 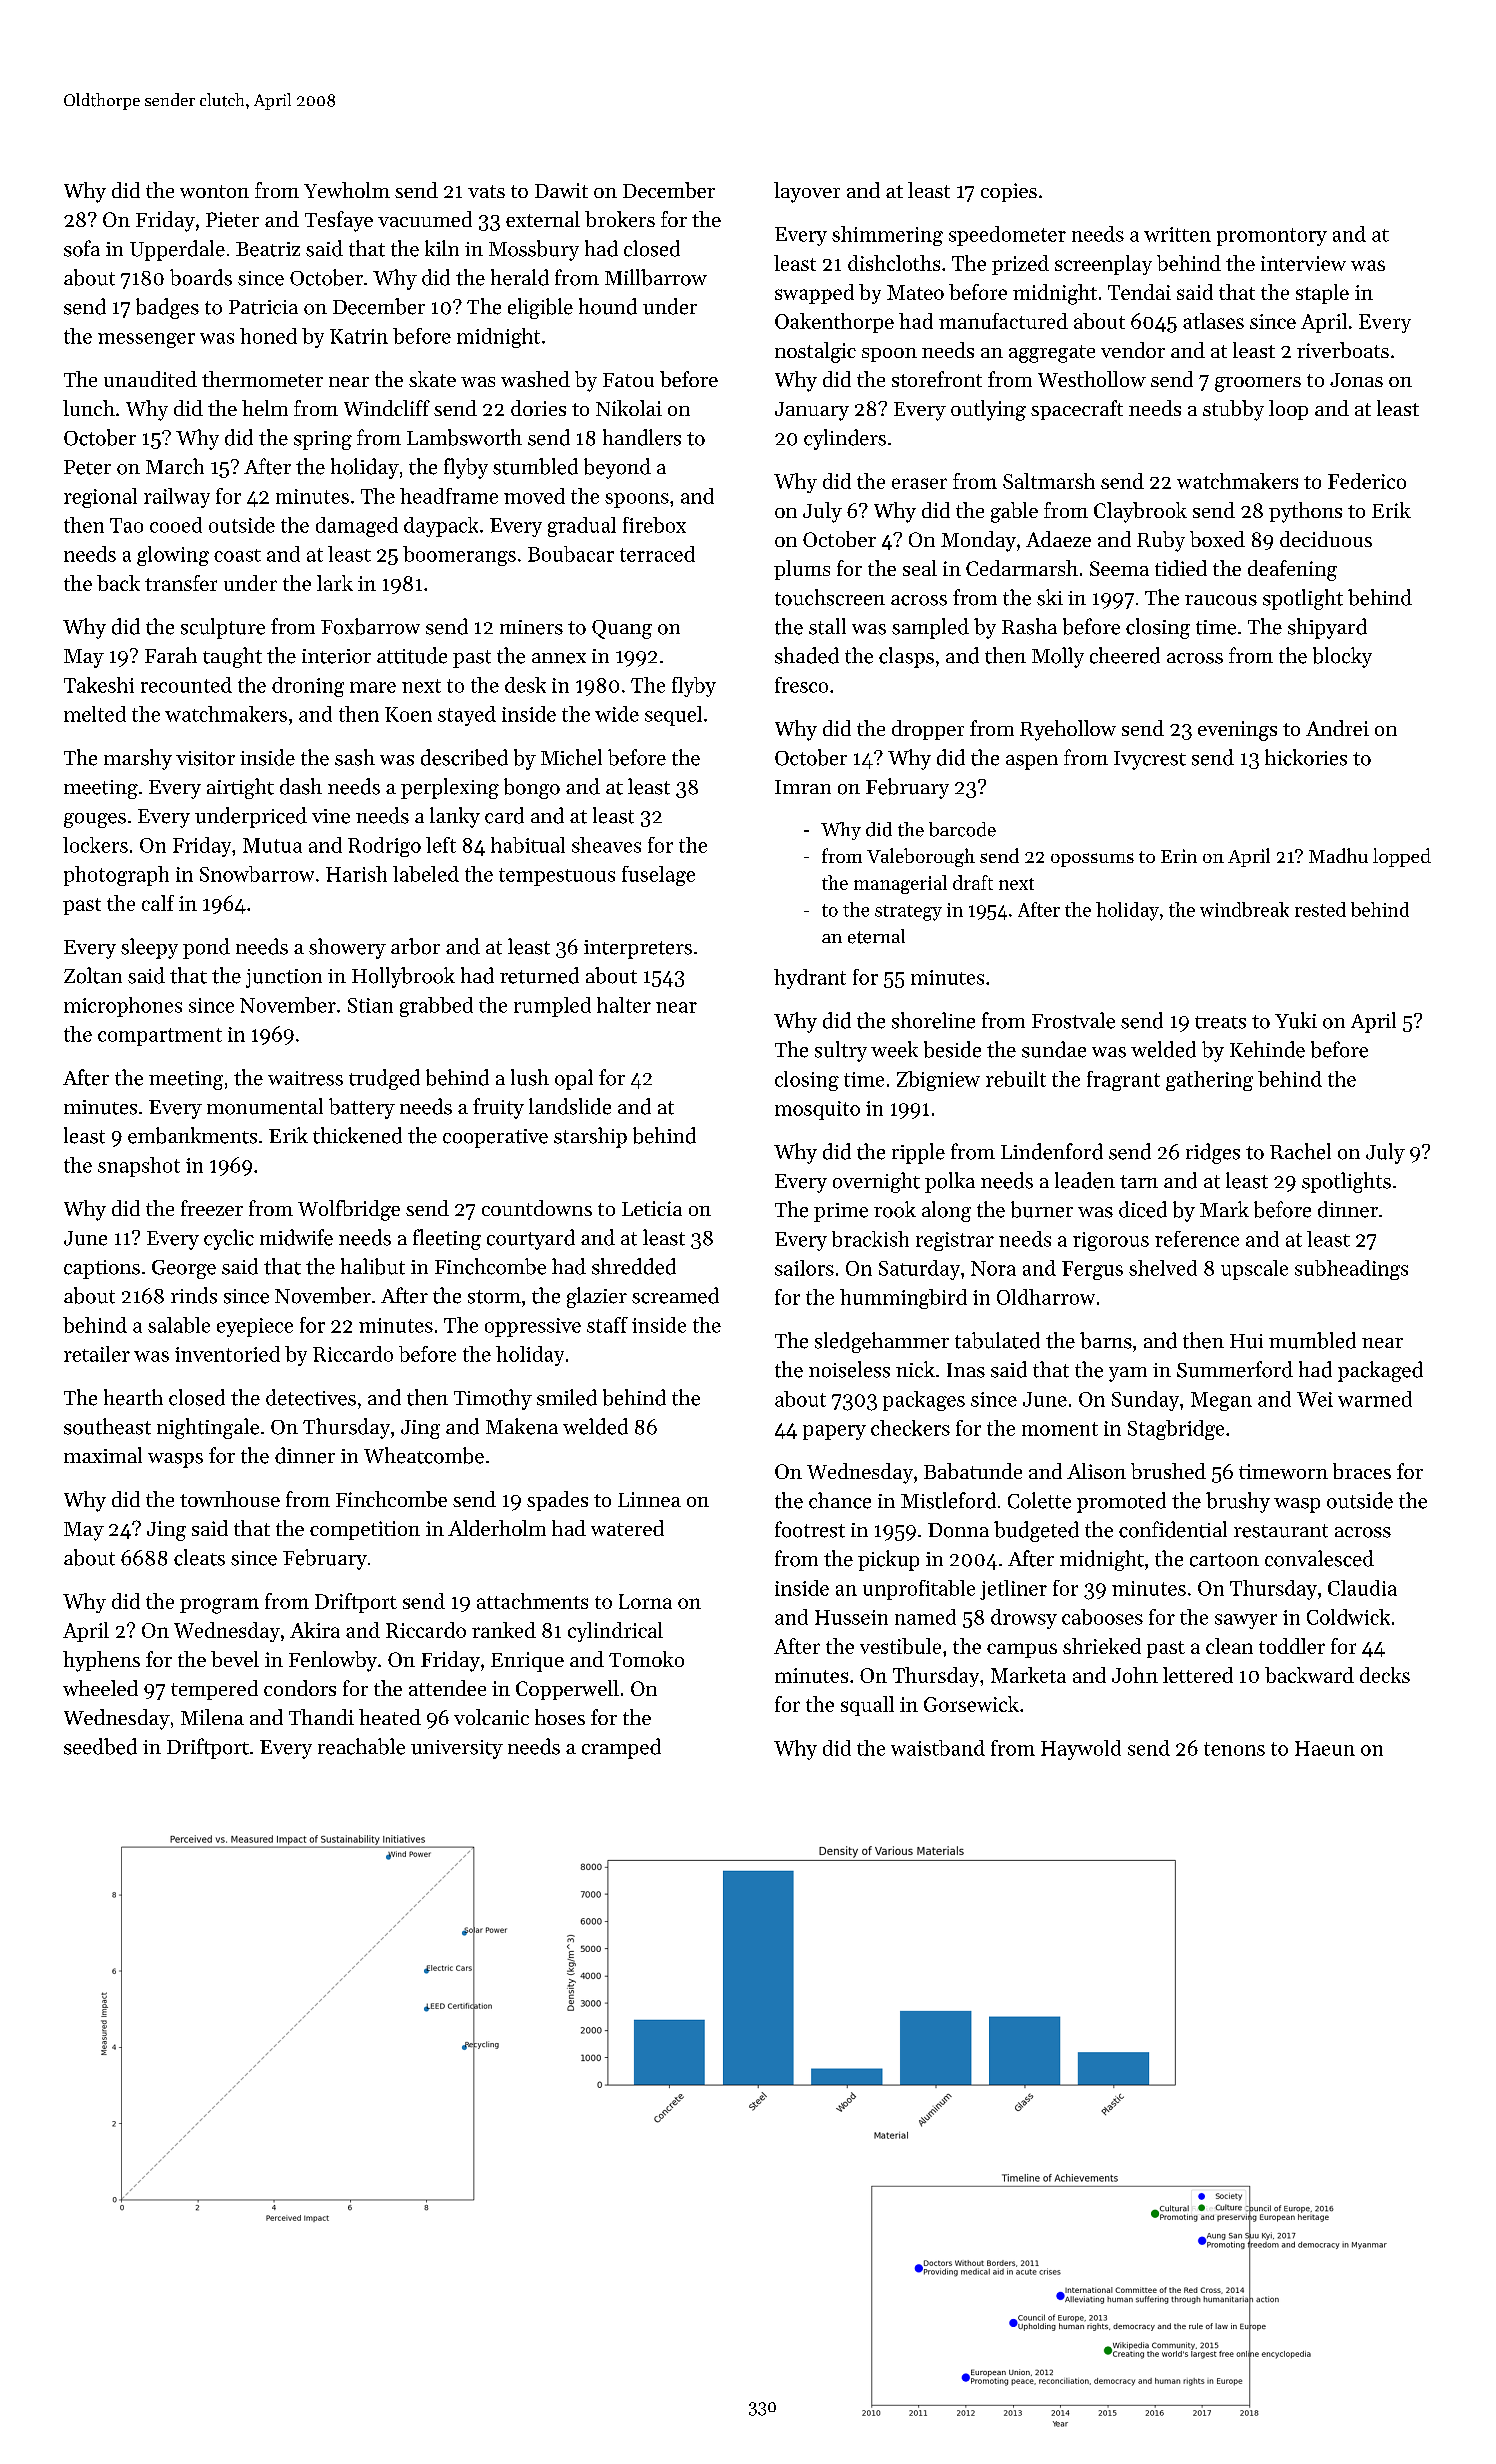 What do you see at coordinates (1237, 731) in the page?
I see `evenings` at bounding box center [1237, 731].
